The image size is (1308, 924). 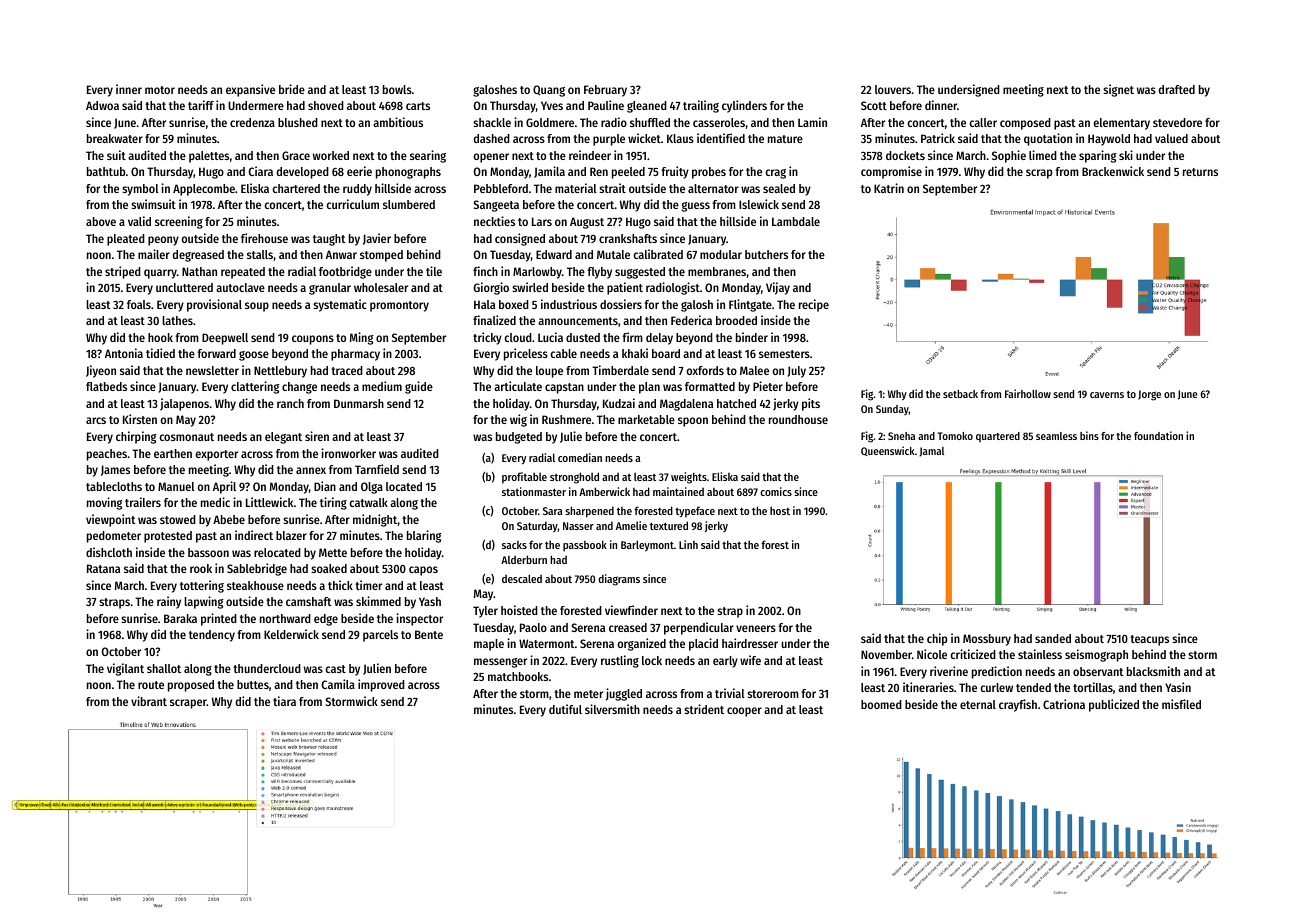 I want to click on khaki, so click(x=635, y=353).
